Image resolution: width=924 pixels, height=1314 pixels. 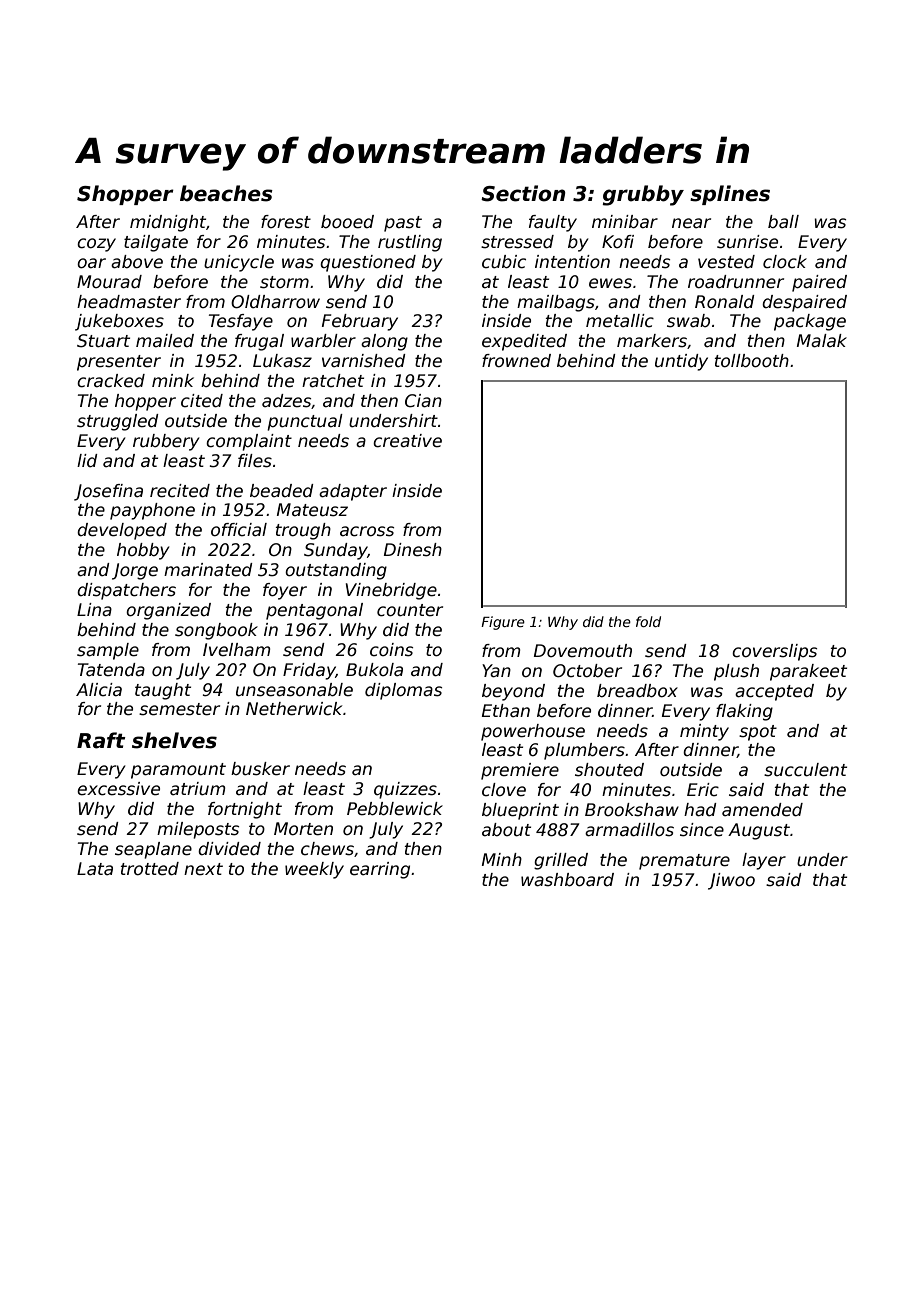 What do you see at coordinates (403, 224) in the page?
I see `past` at bounding box center [403, 224].
